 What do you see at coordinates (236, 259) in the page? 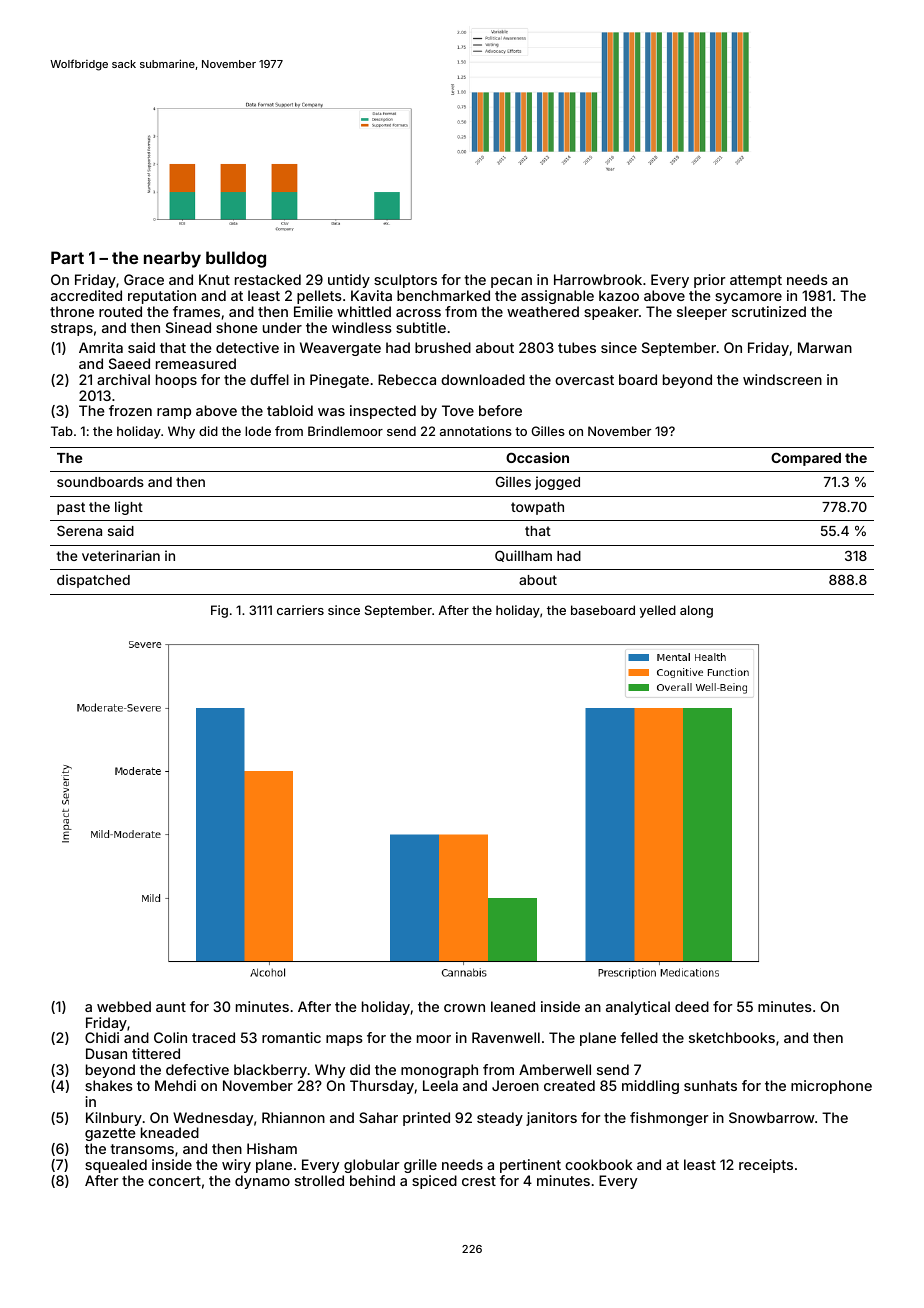
I see `bulldog` at bounding box center [236, 259].
